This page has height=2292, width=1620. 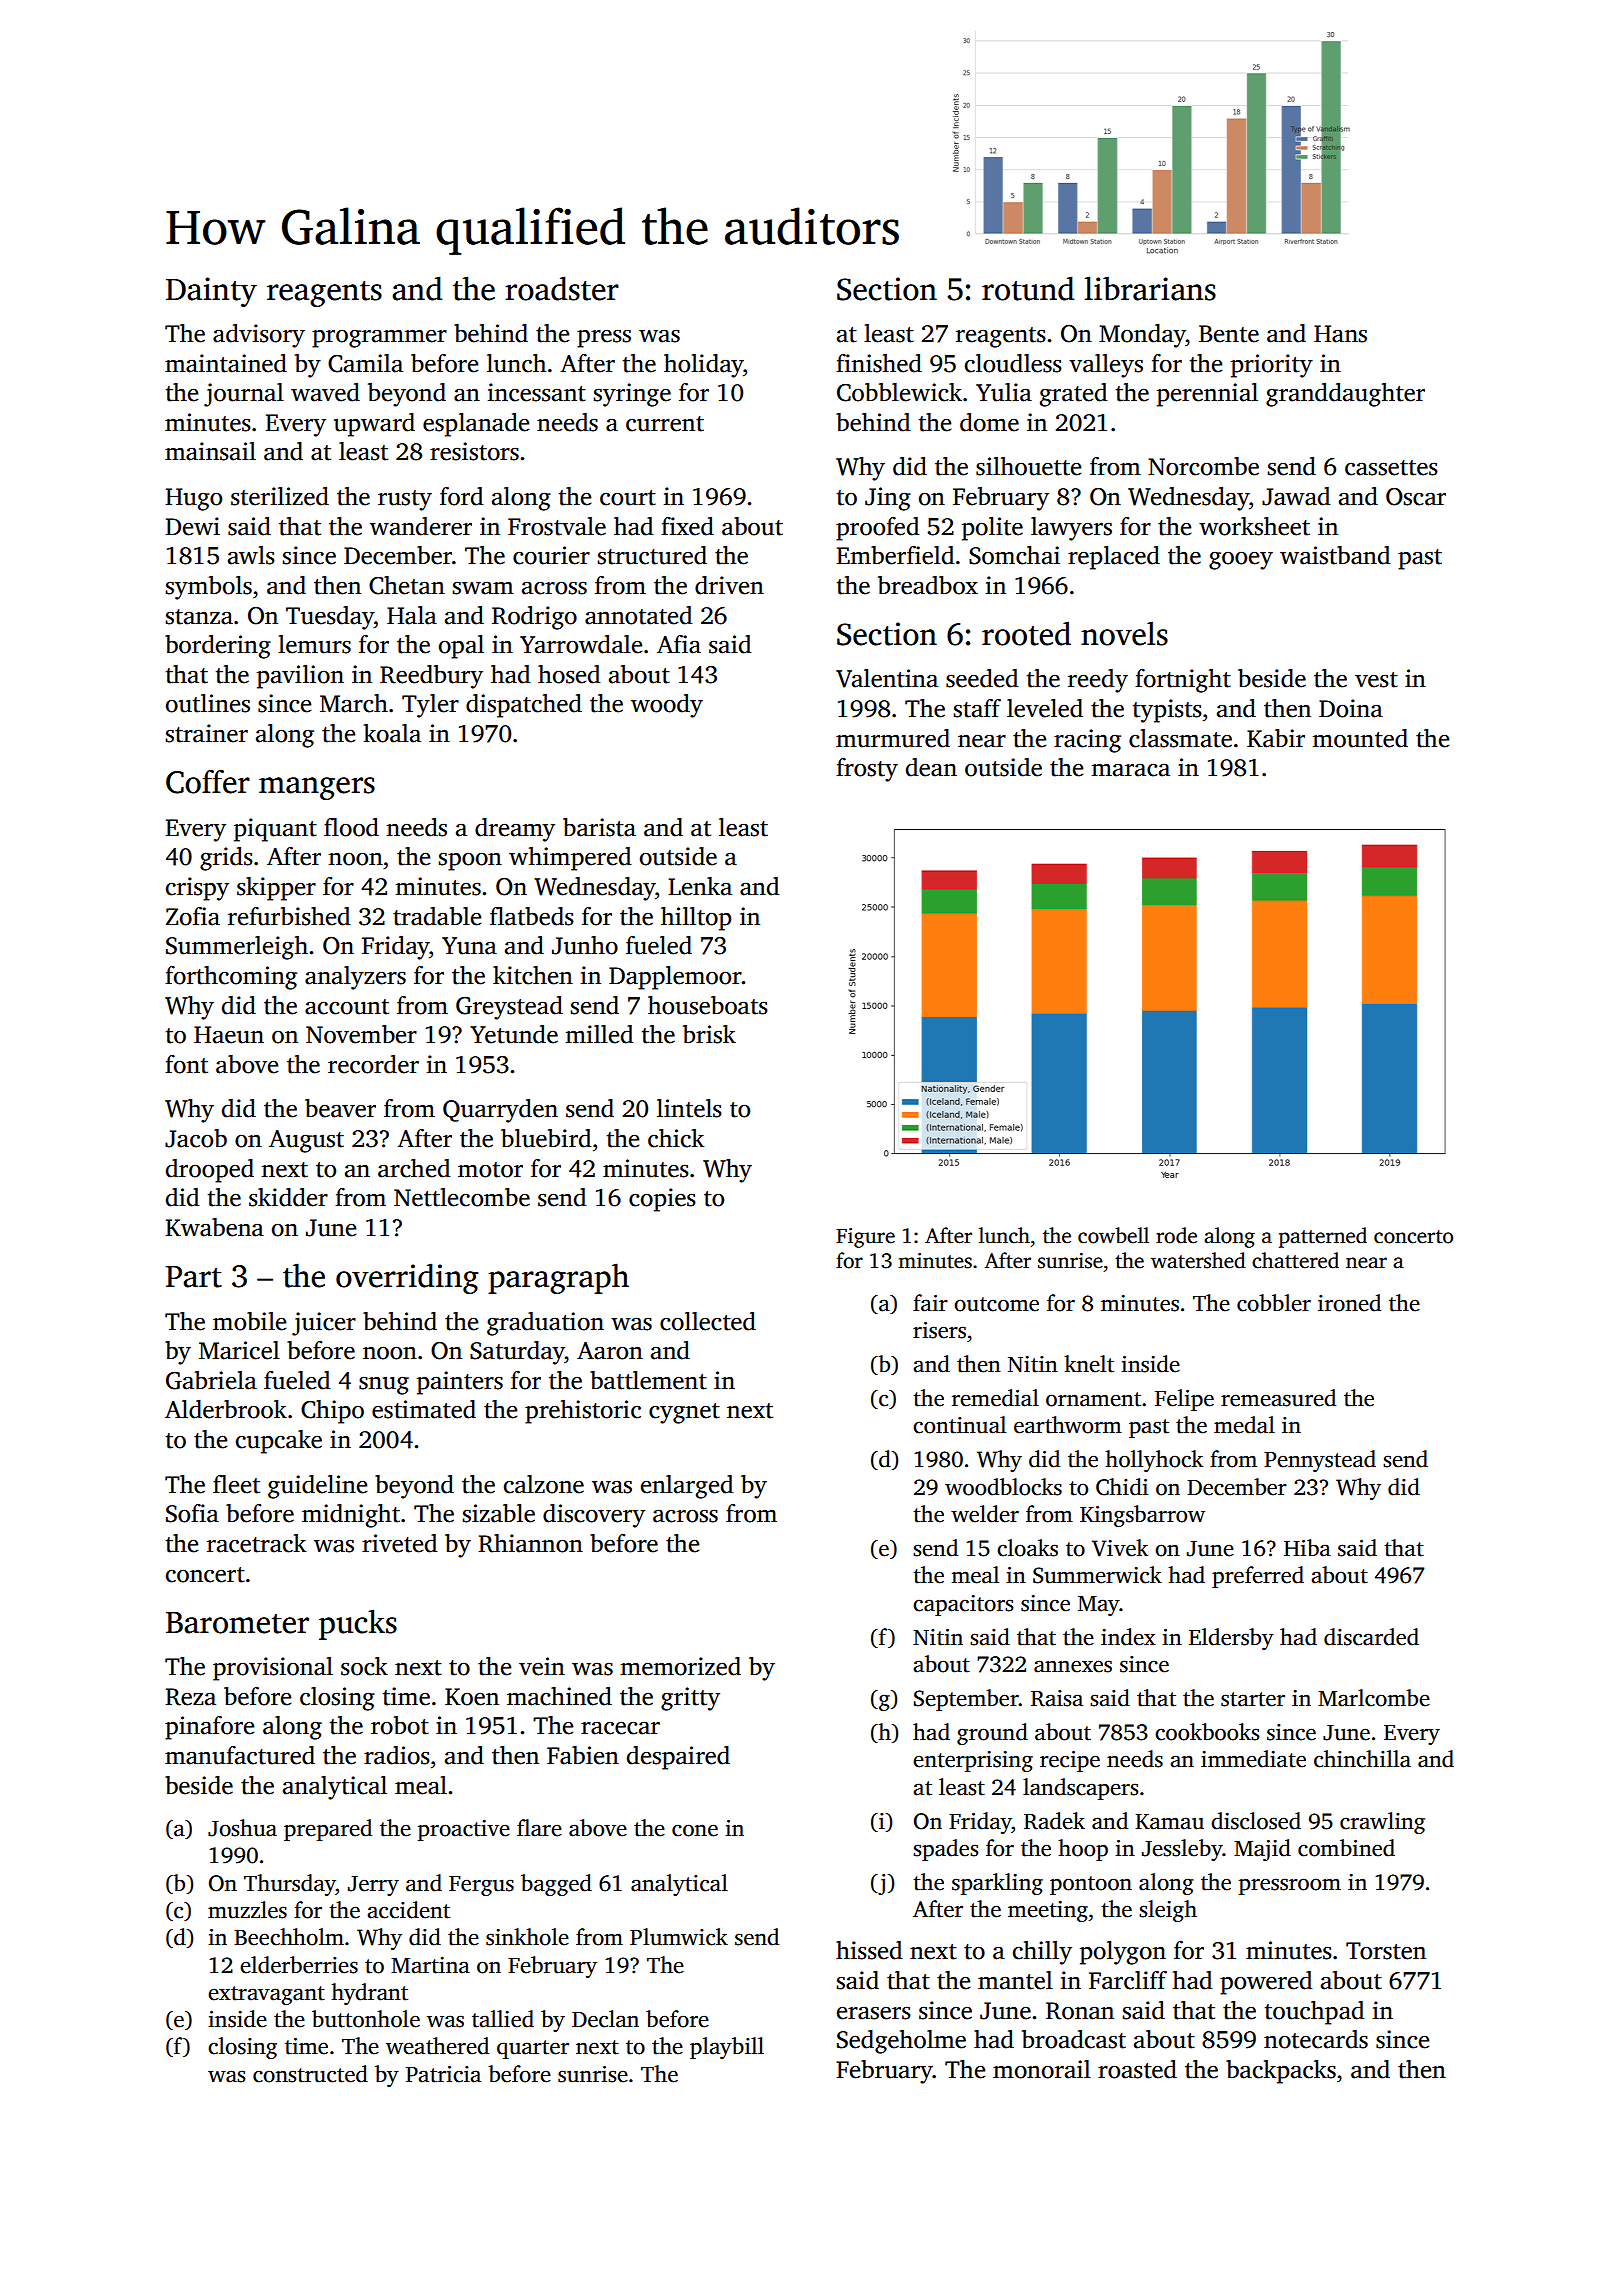 What do you see at coordinates (211, 292) in the page?
I see `Dainty` at bounding box center [211, 292].
